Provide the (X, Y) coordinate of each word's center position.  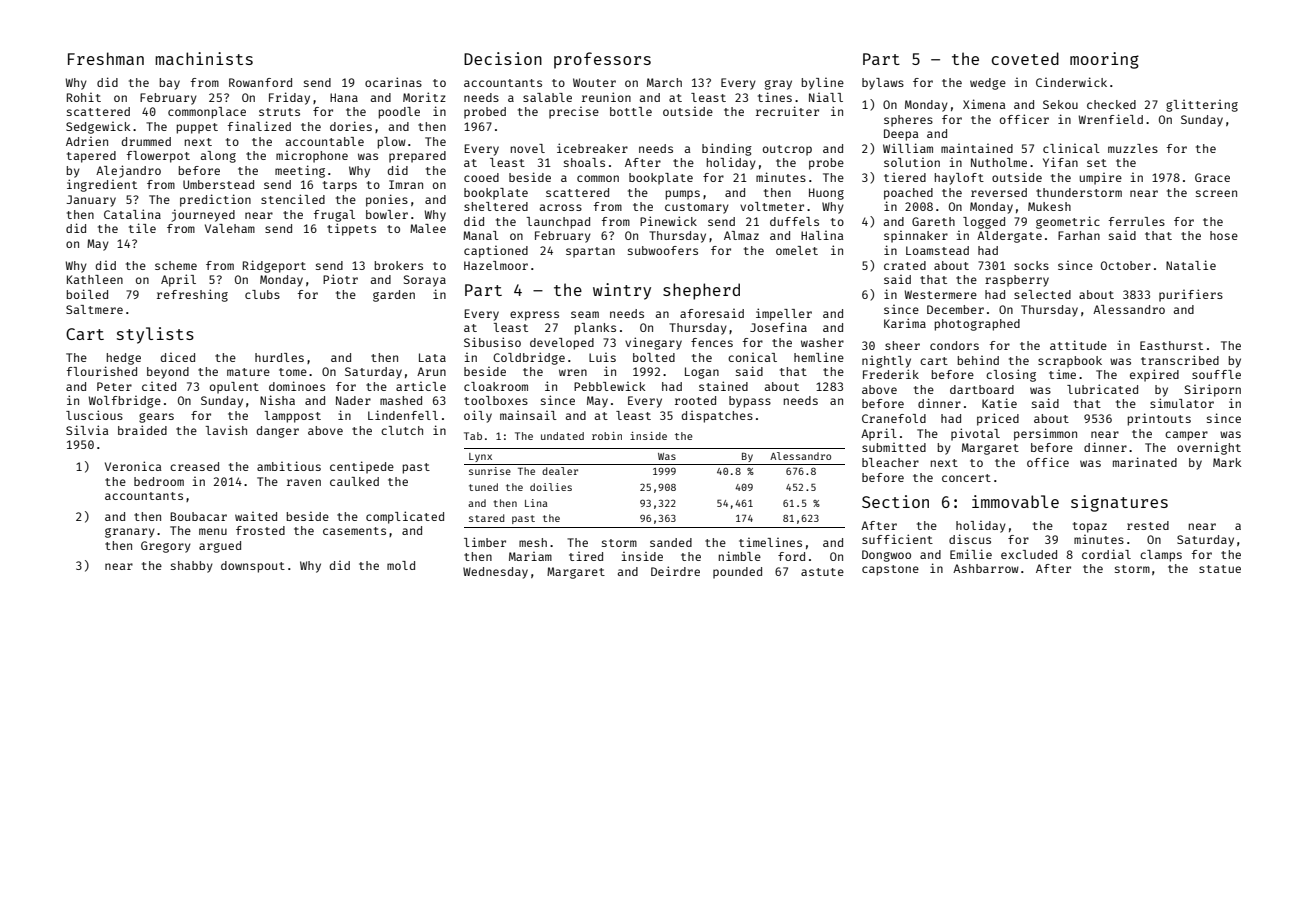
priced (998, 419)
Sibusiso (492, 342)
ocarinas (393, 82)
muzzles (1133, 148)
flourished (102, 371)
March (664, 82)
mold (401, 565)
